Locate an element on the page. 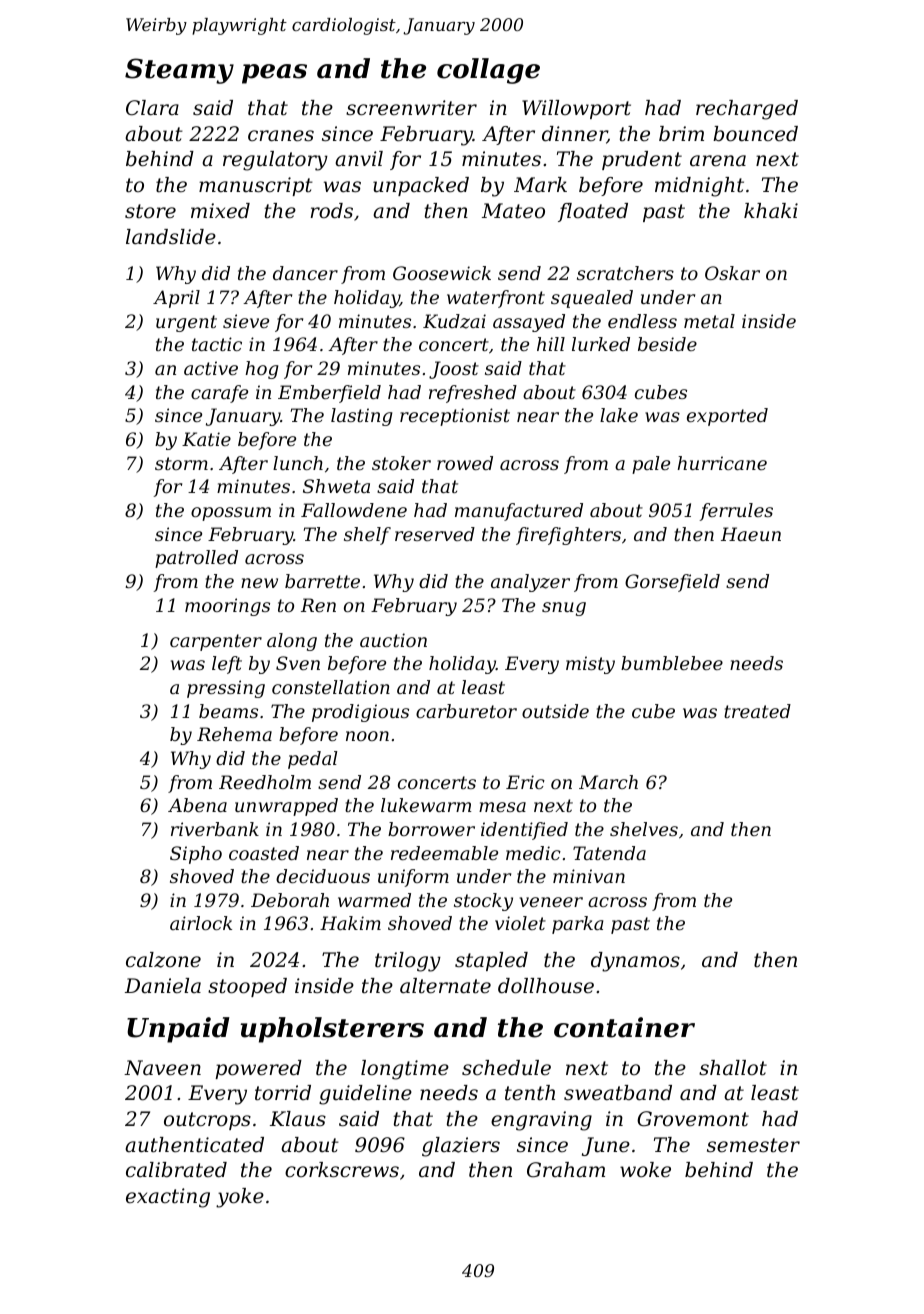 The height and width of the image is (1314, 924). recharged is located at coordinates (747, 110).
